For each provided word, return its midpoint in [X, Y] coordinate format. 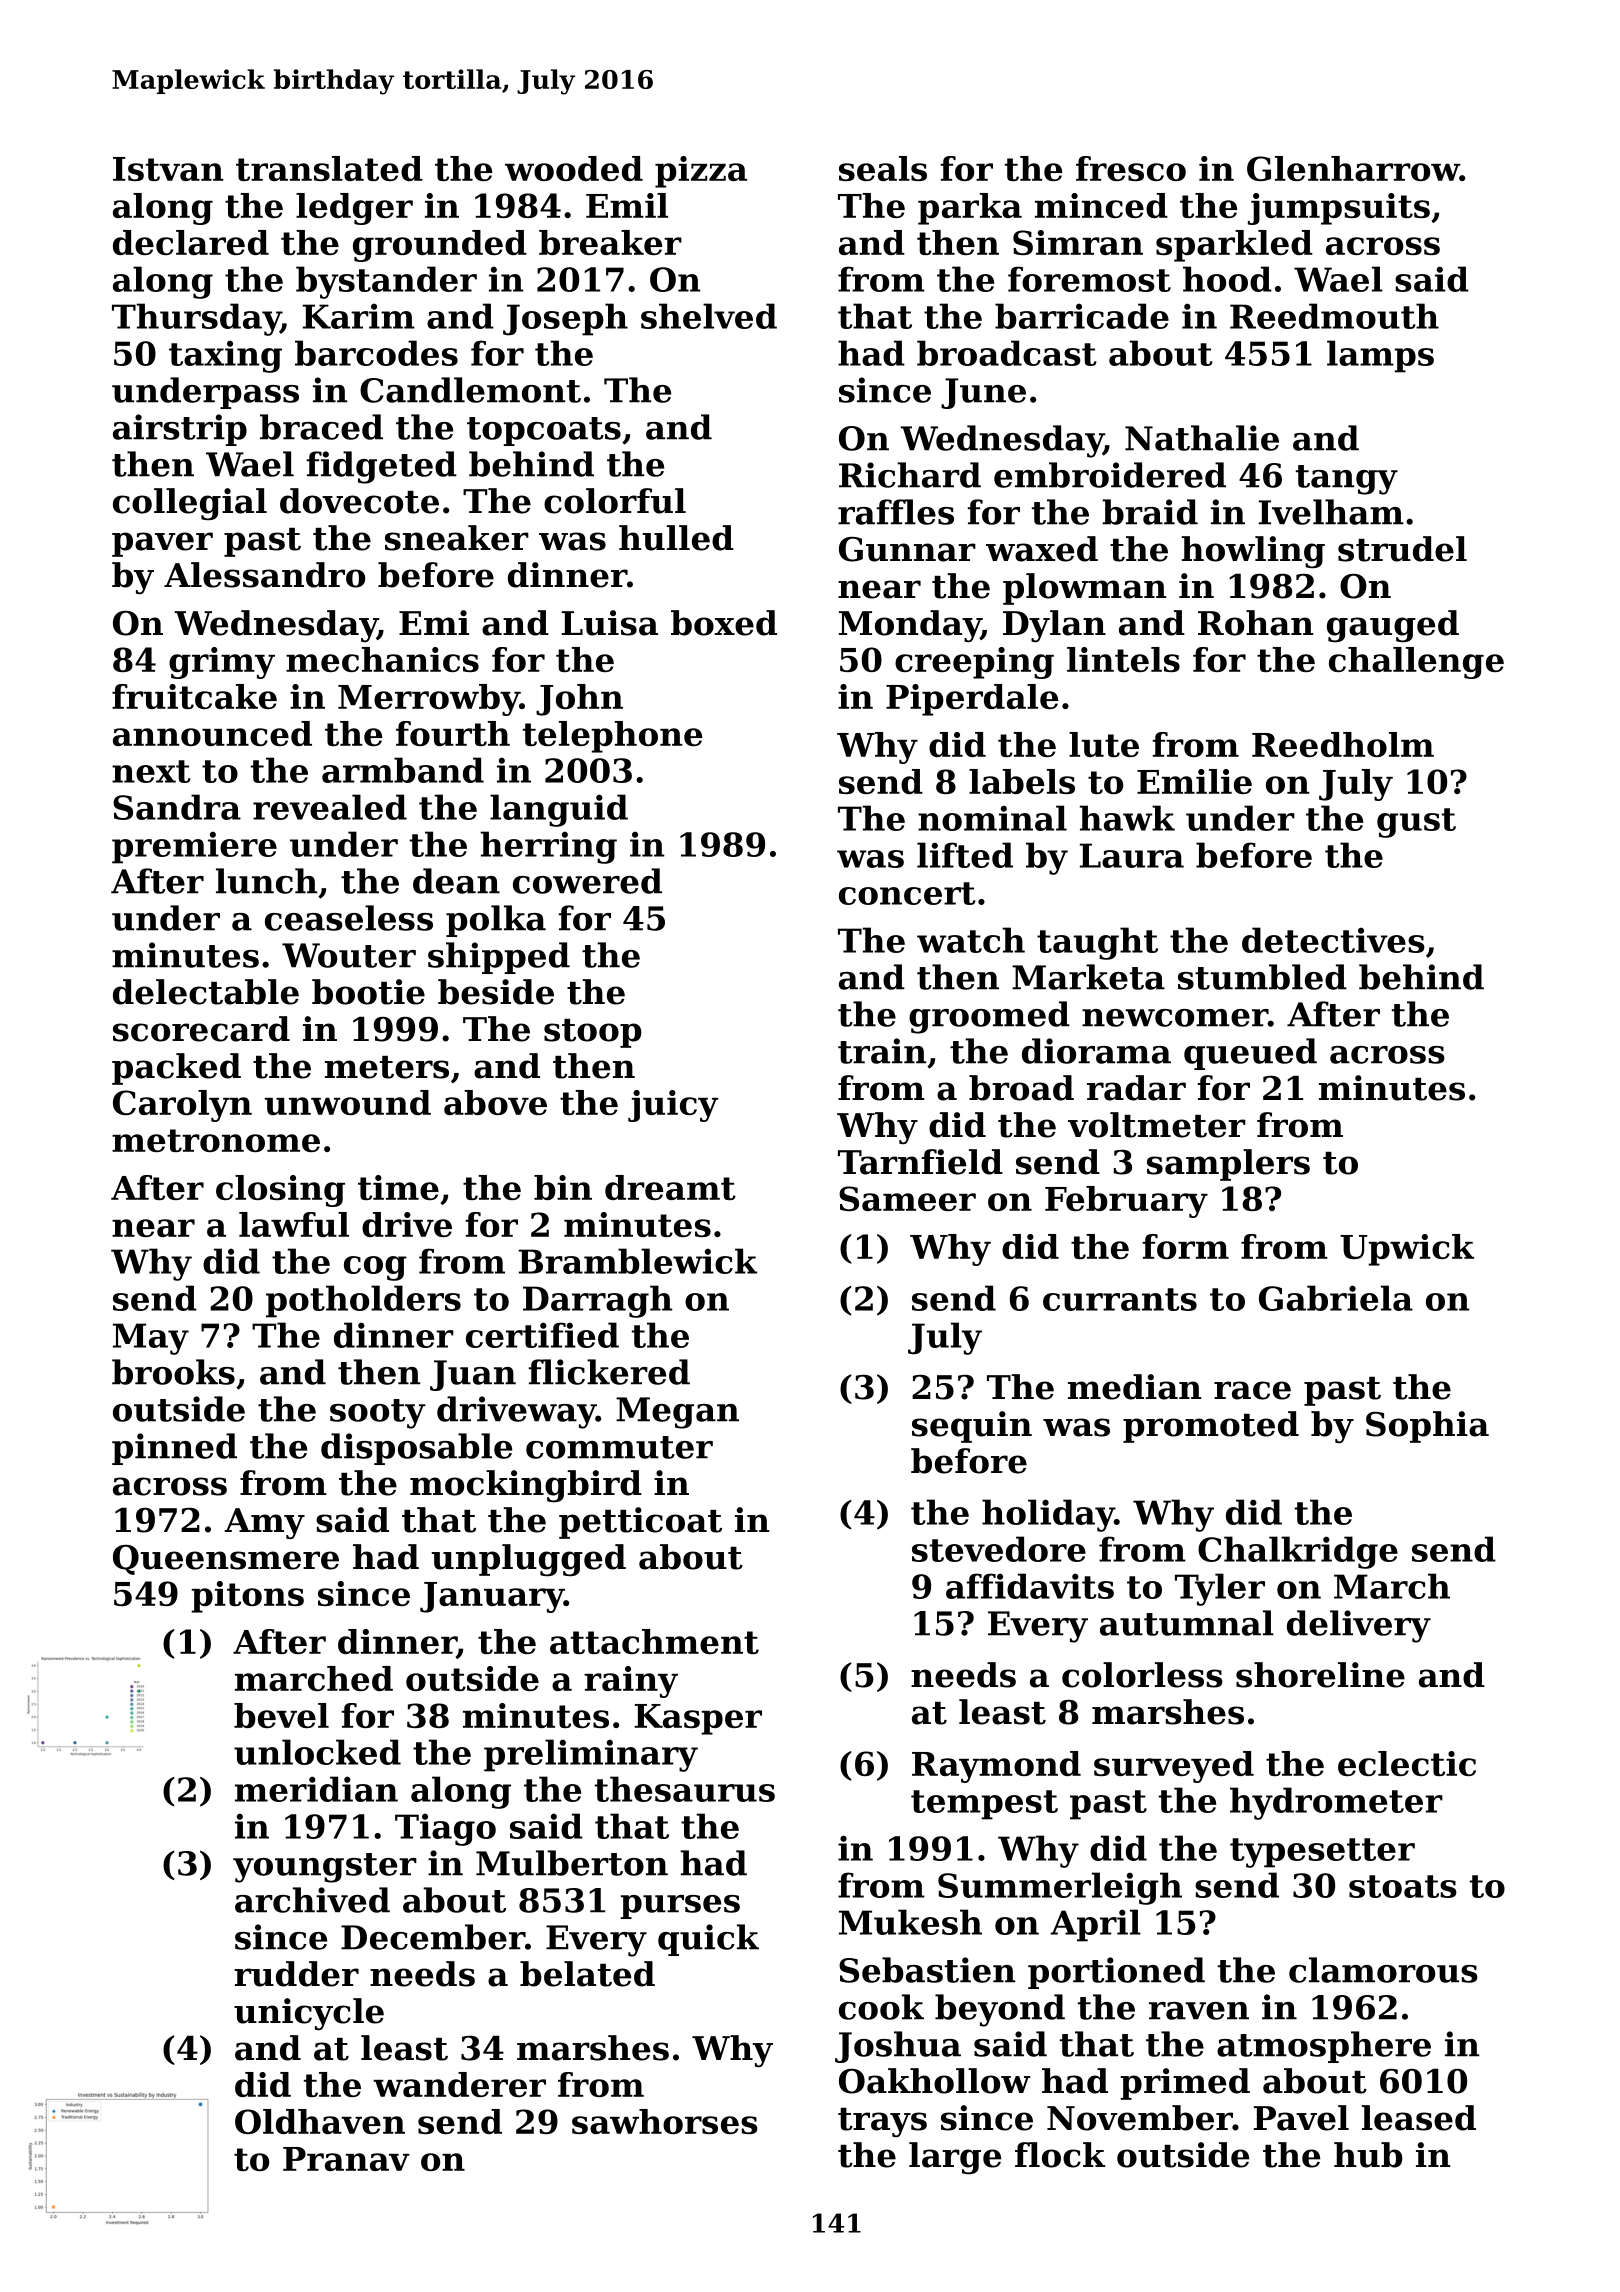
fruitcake [194, 696]
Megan [677, 1413]
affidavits [1030, 1586]
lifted [965, 855]
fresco [1131, 168]
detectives [1333, 940]
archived [312, 1900]
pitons [247, 1597]
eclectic [1407, 1763]
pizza [701, 172]
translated [329, 168]
